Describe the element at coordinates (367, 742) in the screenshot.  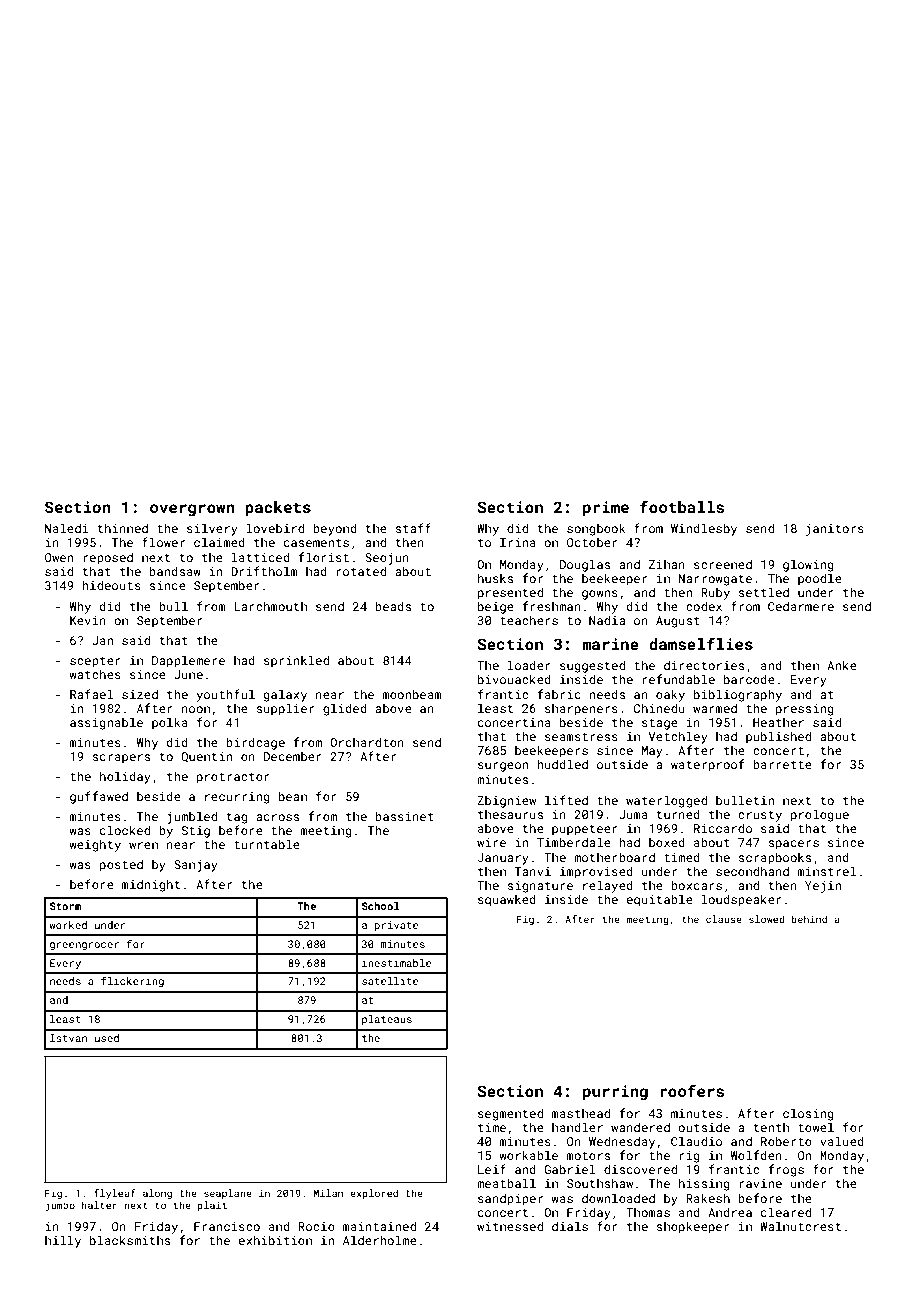
I see `Orchardton` at that location.
